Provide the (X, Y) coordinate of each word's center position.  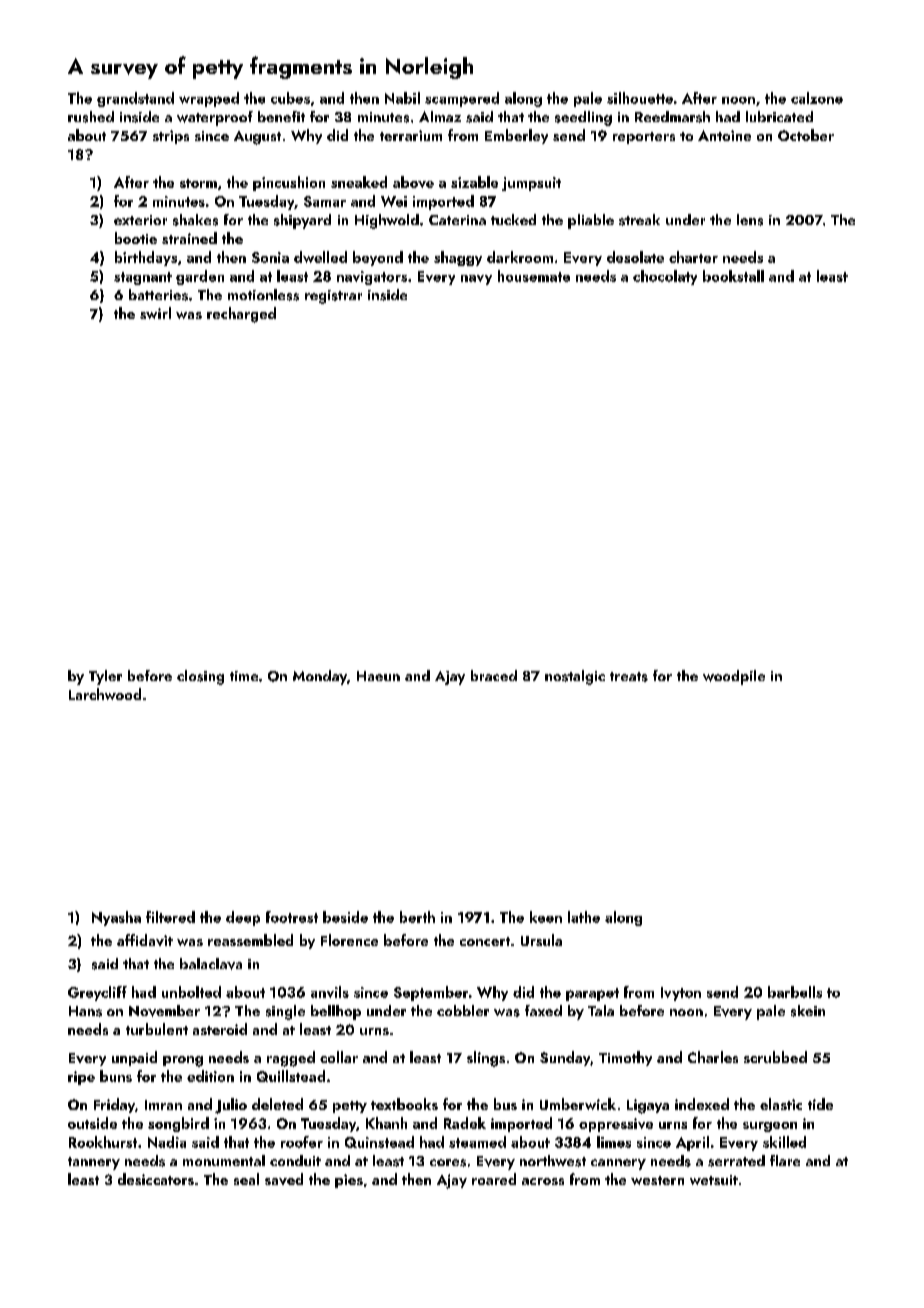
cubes (290, 98)
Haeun (378, 676)
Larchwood (105, 694)
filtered (170, 917)
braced (494, 675)
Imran (163, 1105)
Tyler (105, 677)
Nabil (402, 98)
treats (629, 677)
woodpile (734, 677)
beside (345, 917)
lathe (584, 917)
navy (476, 280)
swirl (155, 313)
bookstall (733, 276)
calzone (817, 98)
